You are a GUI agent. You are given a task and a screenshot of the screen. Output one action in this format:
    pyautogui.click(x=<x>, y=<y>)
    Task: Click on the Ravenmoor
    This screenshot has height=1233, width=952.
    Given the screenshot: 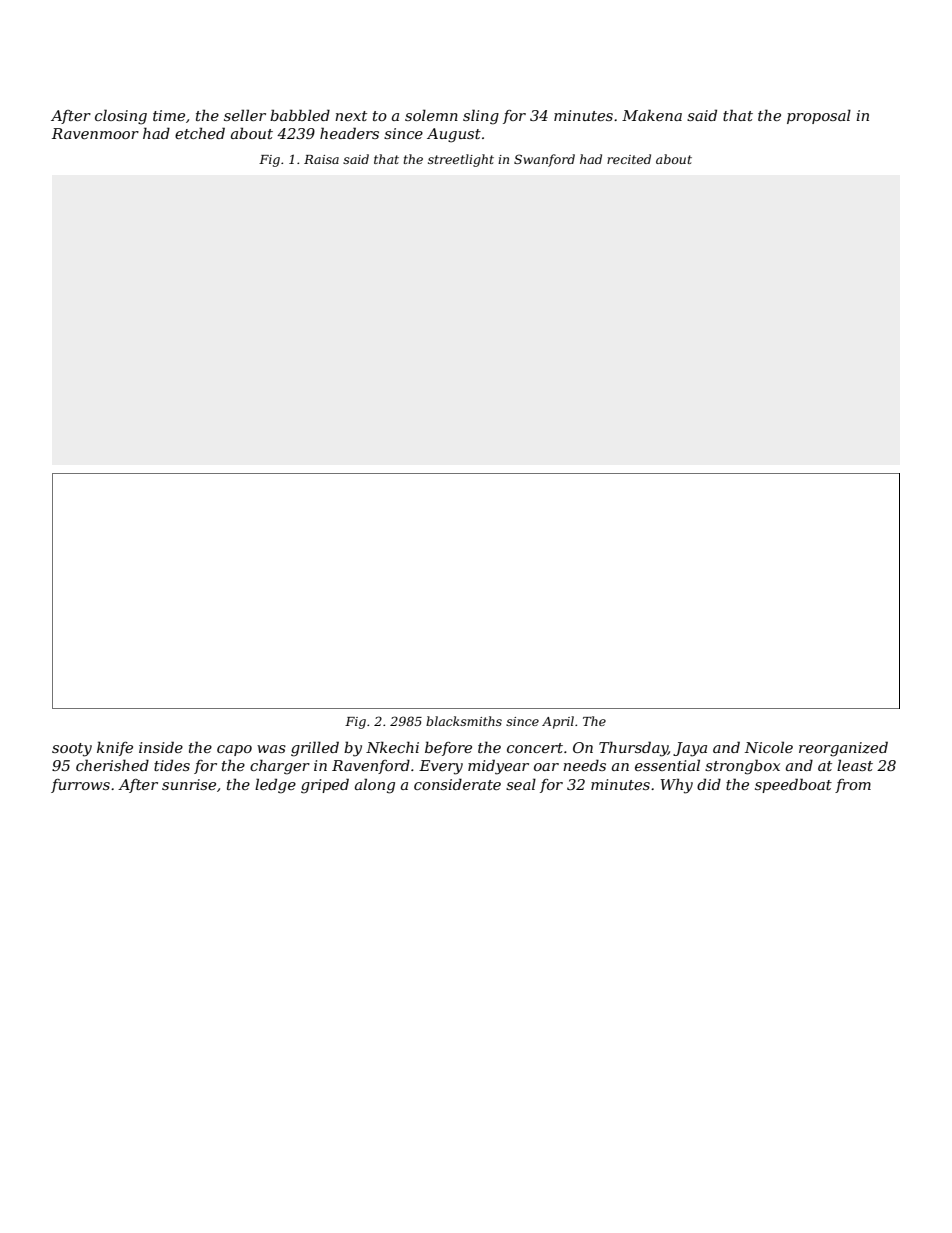 What is the action you would take?
    pyautogui.click(x=95, y=133)
